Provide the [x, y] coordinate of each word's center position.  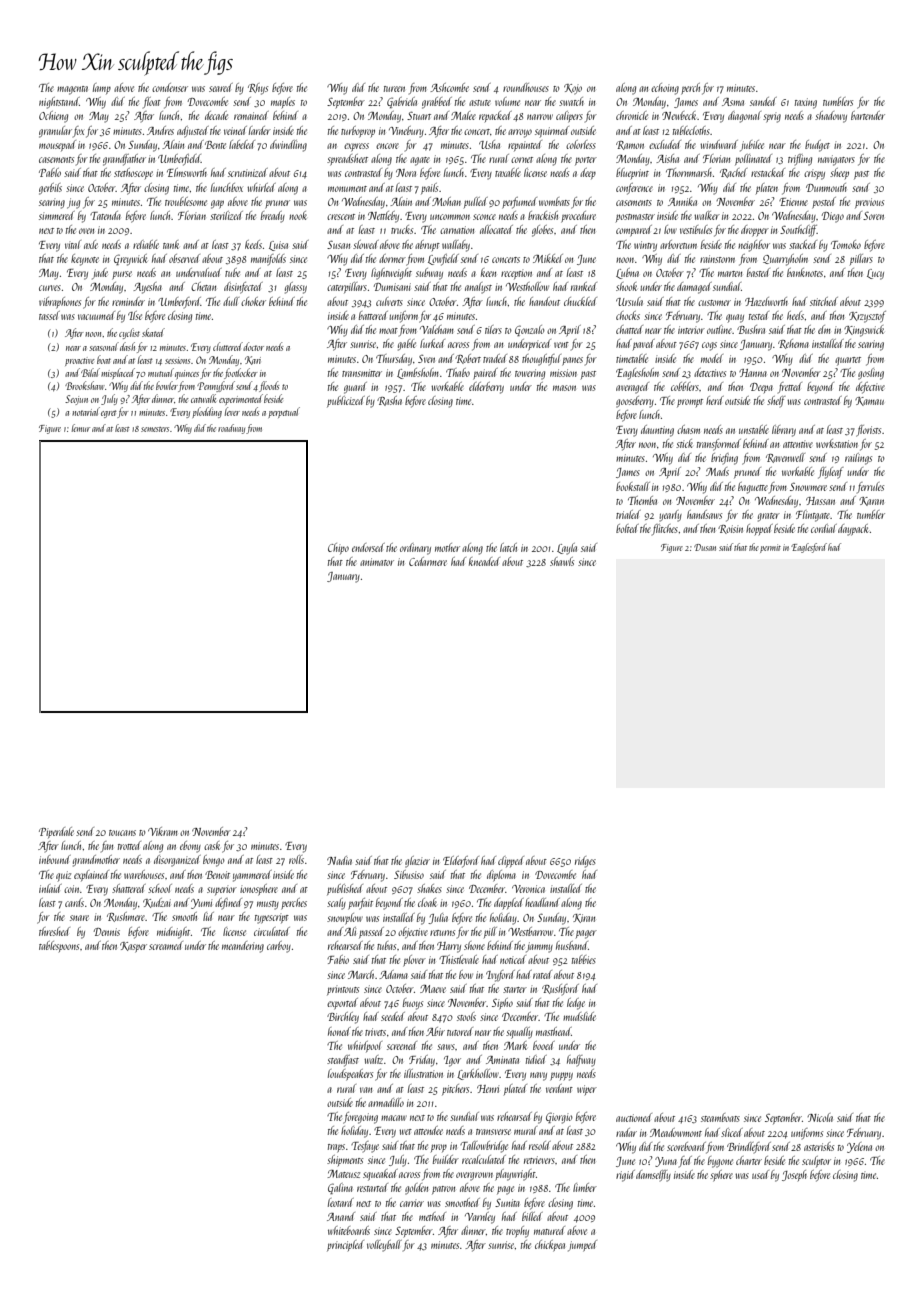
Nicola [820, 1117]
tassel [49, 315]
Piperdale [56, 832]
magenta [72, 90]
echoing [665, 89]
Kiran [584, 918]
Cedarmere [428, 561]
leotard [341, 1202]
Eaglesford [809, 548]
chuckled [580, 301]
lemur [81, 428]
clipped [511, 861]
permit [770, 548]
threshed [54, 931]
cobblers [685, 386]
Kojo [573, 89]
